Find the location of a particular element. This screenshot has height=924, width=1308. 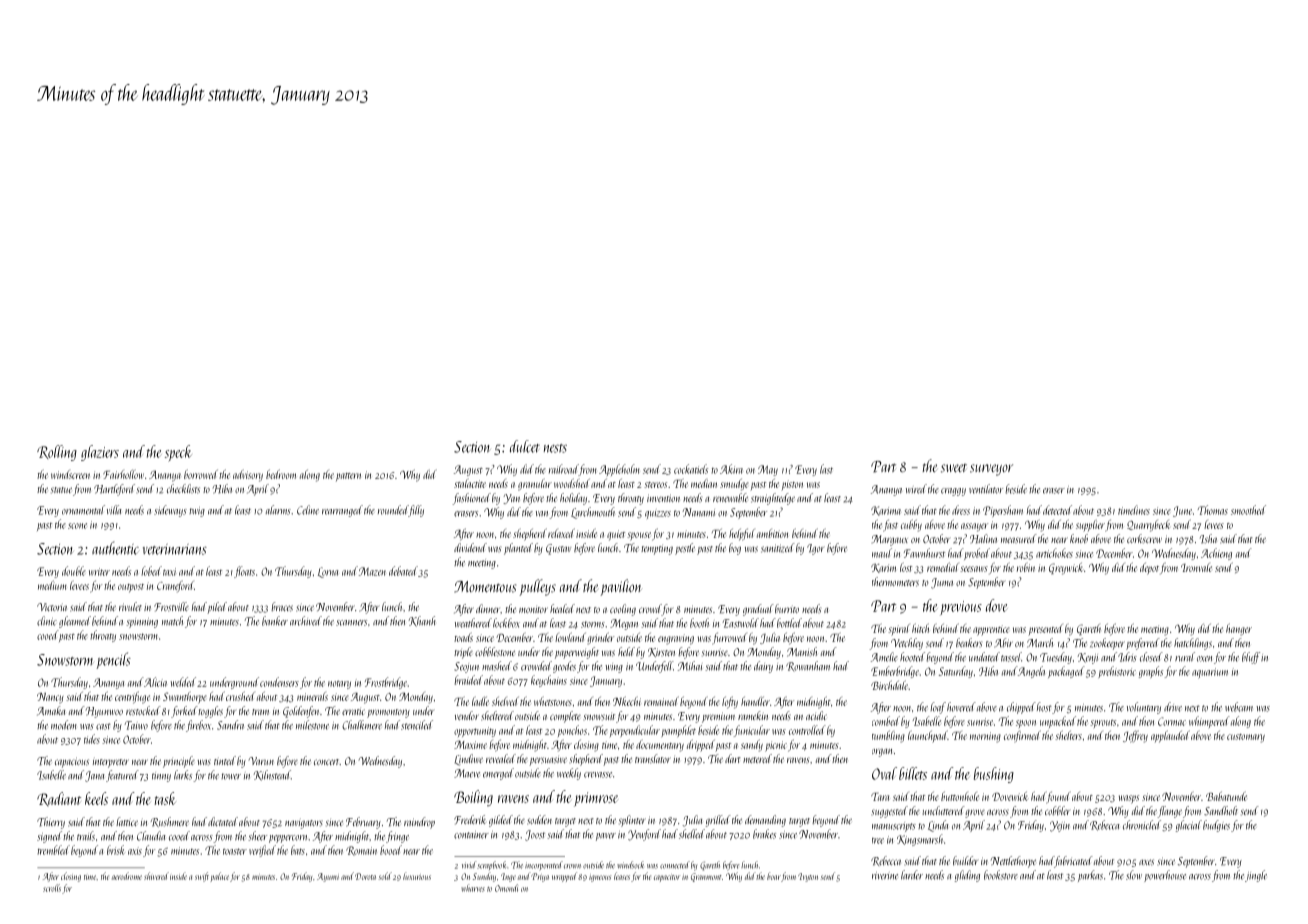

surveyor is located at coordinates (991, 470).
